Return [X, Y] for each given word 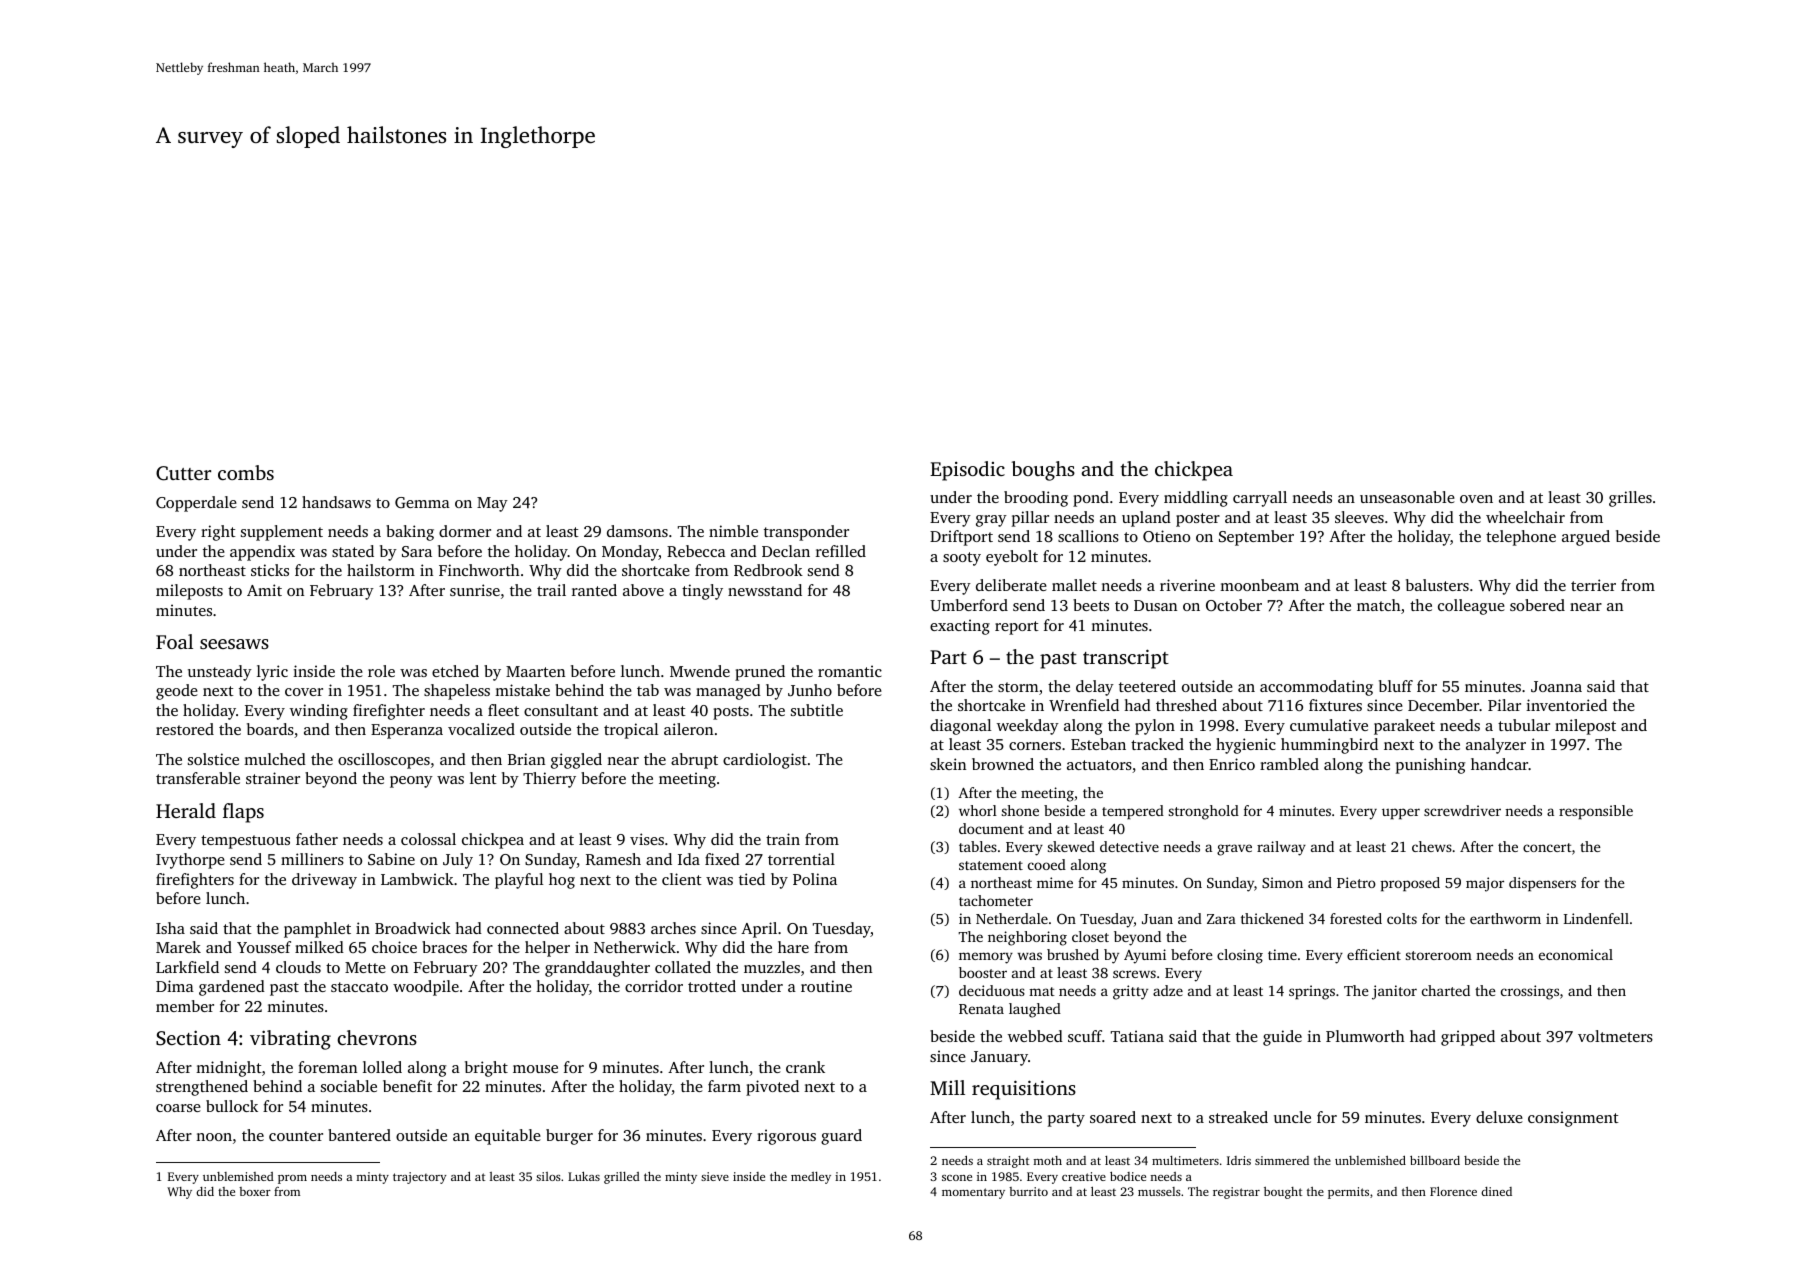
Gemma [422, 502]
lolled [382, 1067]
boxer [255, 1191]
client [682, 879]
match [1379, 605]
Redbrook [768, 570]
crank [805, 1067]
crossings [1530, 992]
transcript [1126, 659]
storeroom [1439, 955]
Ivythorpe [190, 861]
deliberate [1011, 585]
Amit [264, 590]
